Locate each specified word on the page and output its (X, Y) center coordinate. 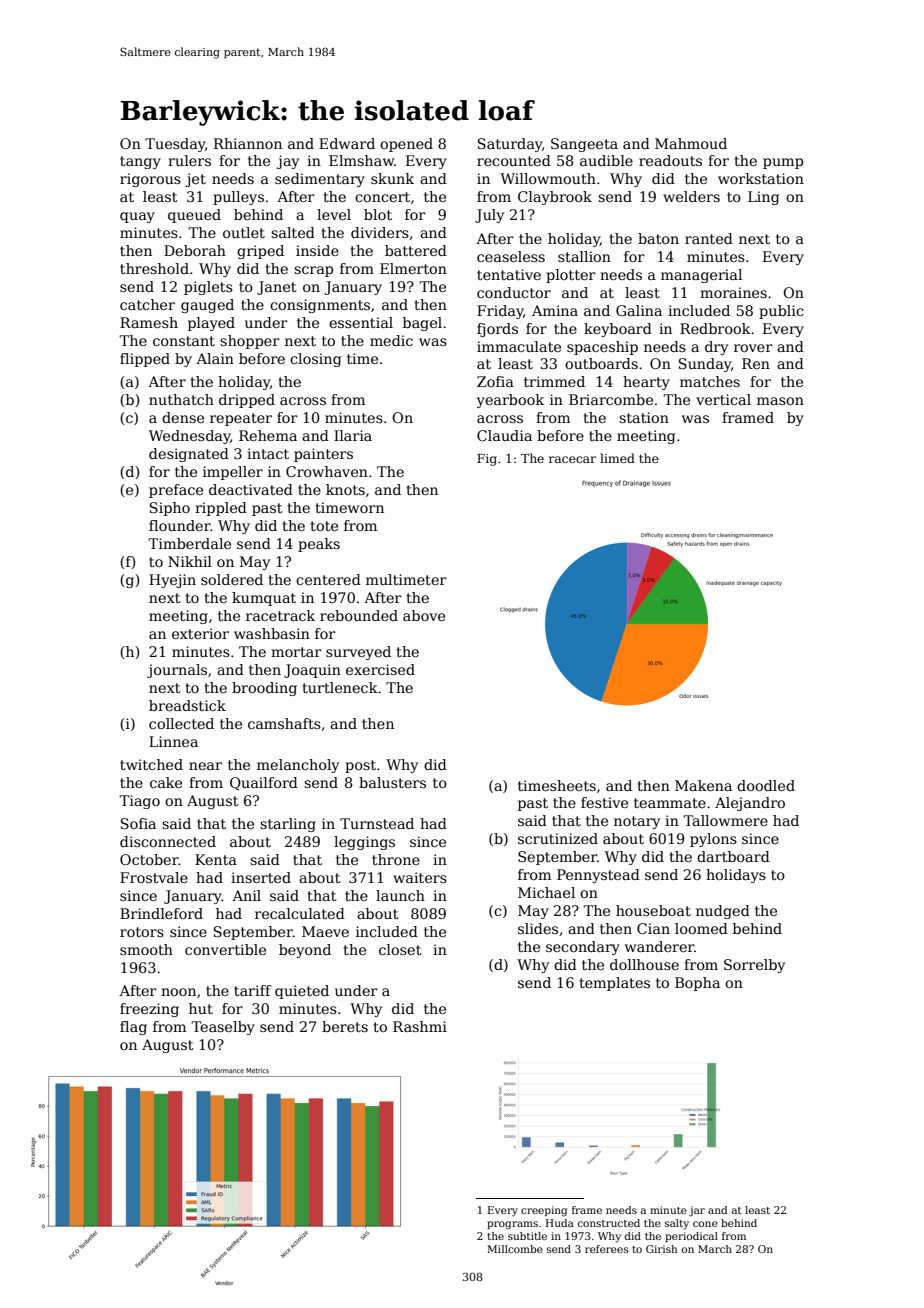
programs (512, 1225)
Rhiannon (248, 143)
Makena (703, 785)
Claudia (504, 435)
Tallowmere (725, 820)
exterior (200, 633)
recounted (514, 160)
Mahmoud (691, 143)
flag (133, 1028)
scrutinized (558, 838)
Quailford (264, 783)
